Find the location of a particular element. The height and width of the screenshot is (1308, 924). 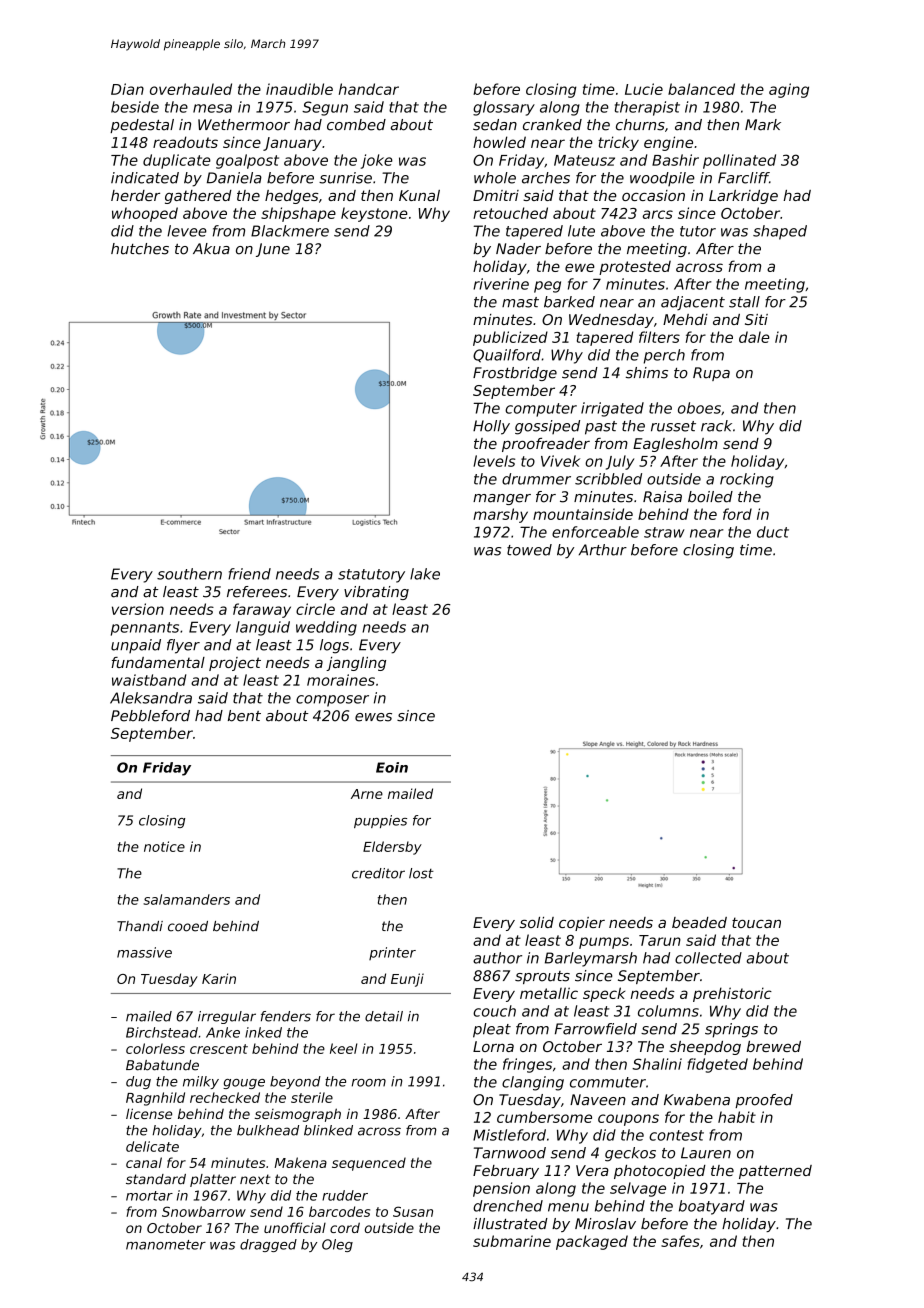

cumbersome is located at coordinates (544, 1117).
